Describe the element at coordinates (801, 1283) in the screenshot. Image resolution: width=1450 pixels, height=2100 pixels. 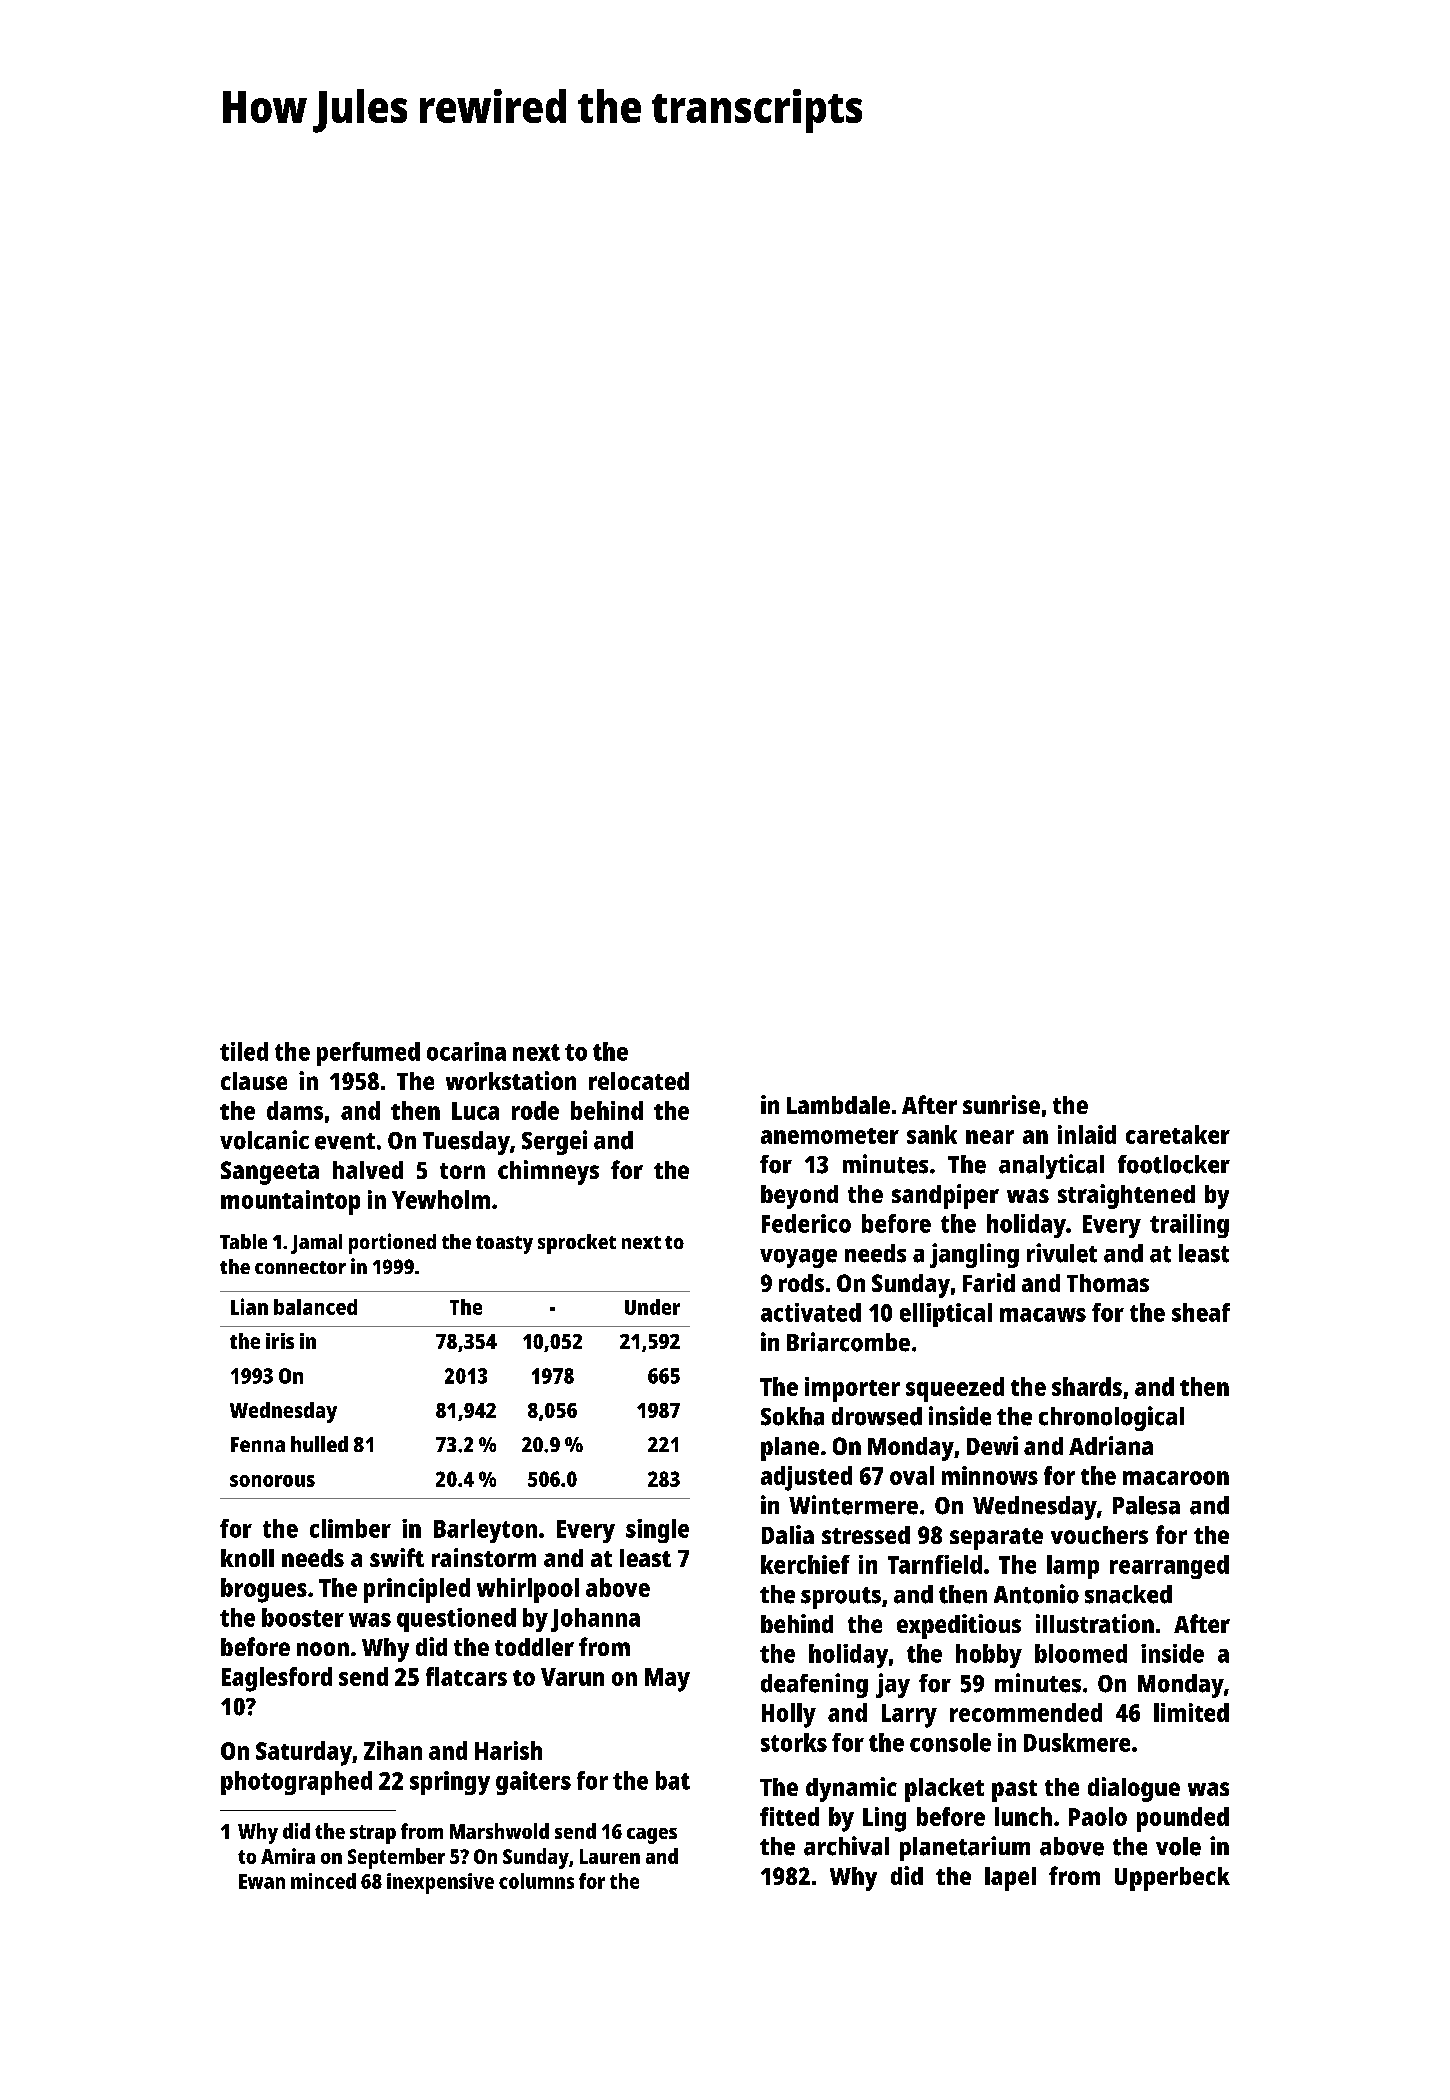
I see `rods` at that location.
